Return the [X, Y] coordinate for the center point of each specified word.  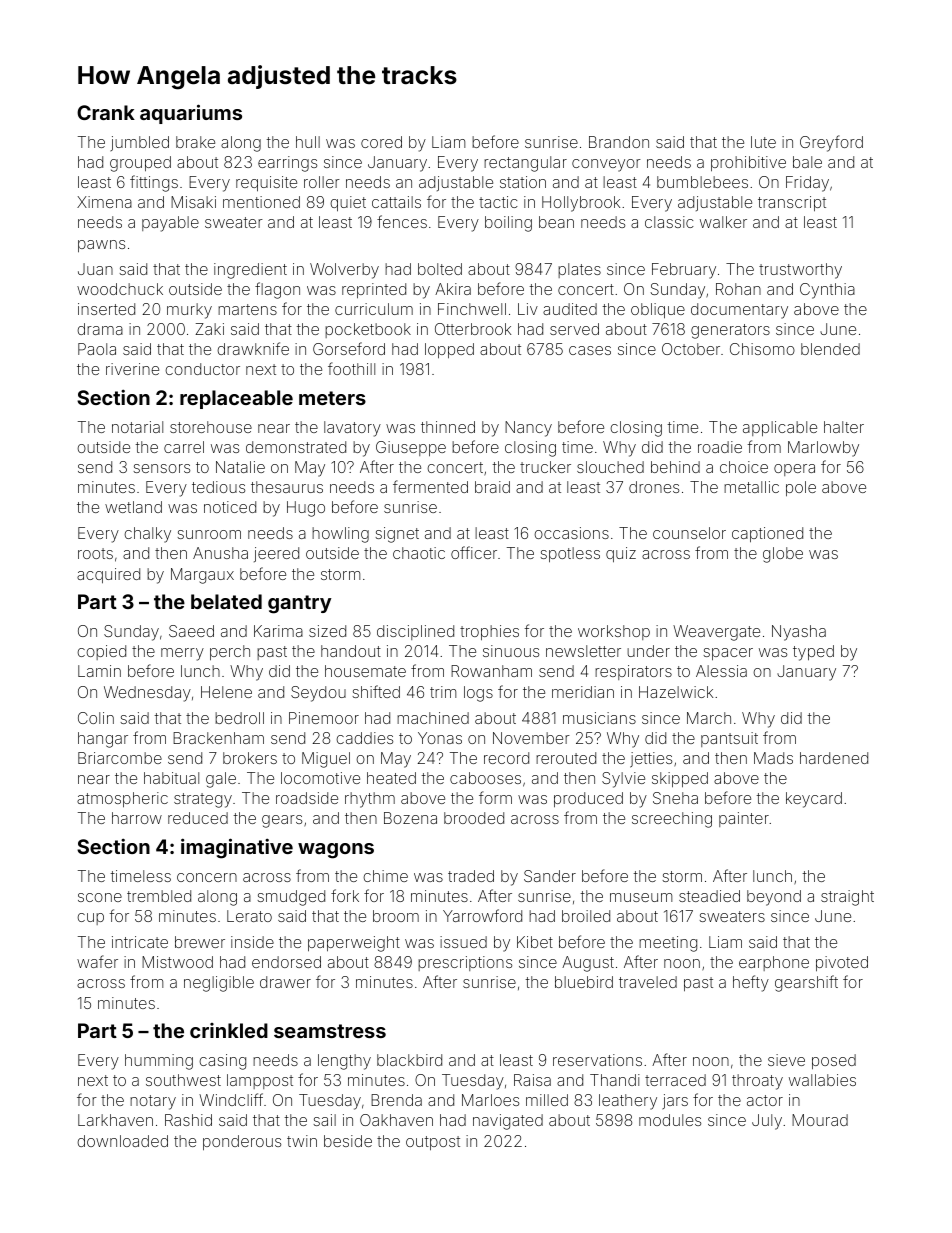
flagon [277, 290]
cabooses [485, 778]
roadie [720, 447]
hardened [834, 758]
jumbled [139, 143]
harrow [137, 818]
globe [783, 555]
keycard [814, 800]
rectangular [525, 164]
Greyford [831, 143]
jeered [276, 554]
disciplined [415, 632]
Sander [550, 876]
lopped [449, 350]
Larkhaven [115, 1120]
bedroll [239, 718]
